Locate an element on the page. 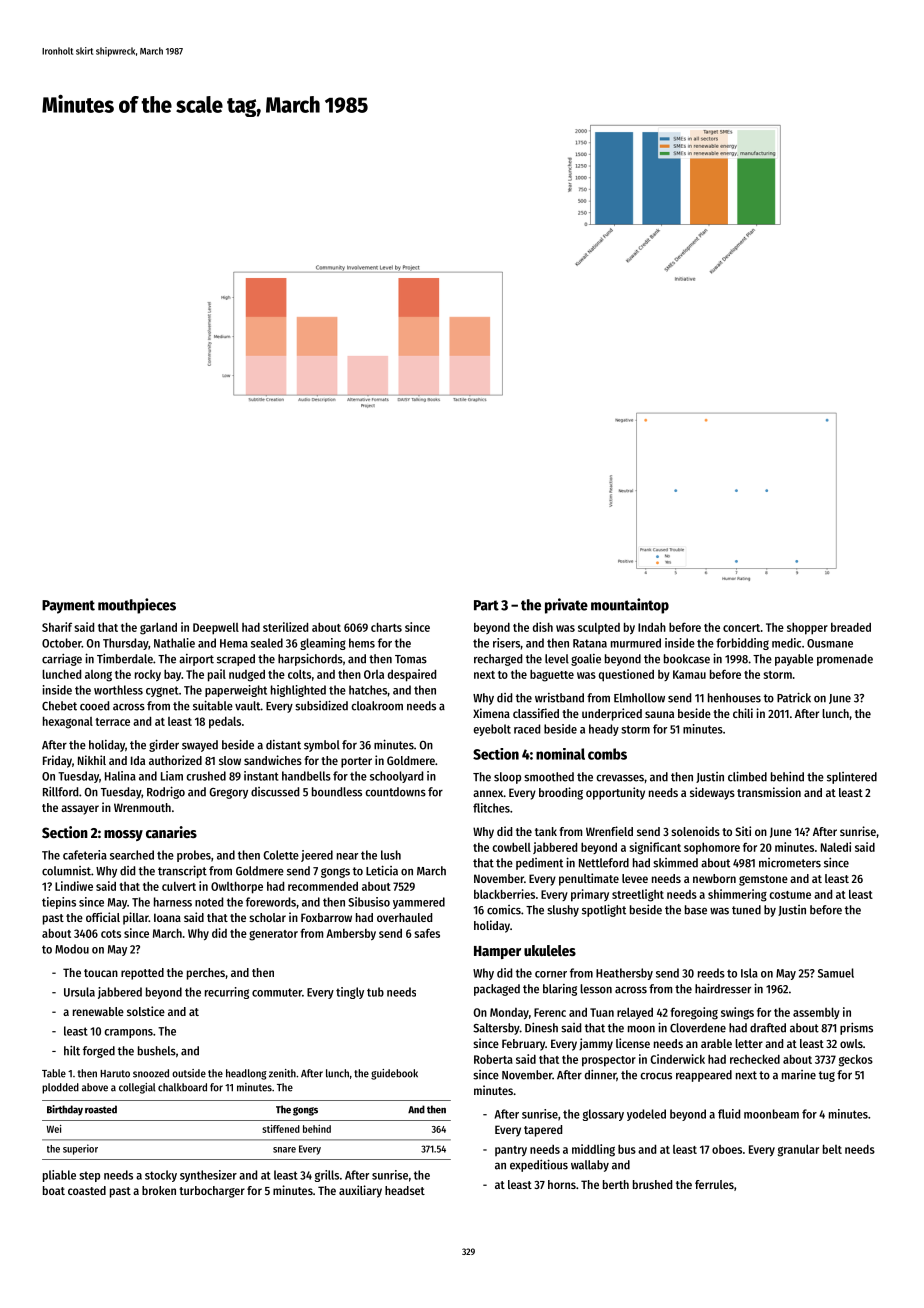 This image has height=1308, width=924. arable is located at coordinates (716, 1043).
